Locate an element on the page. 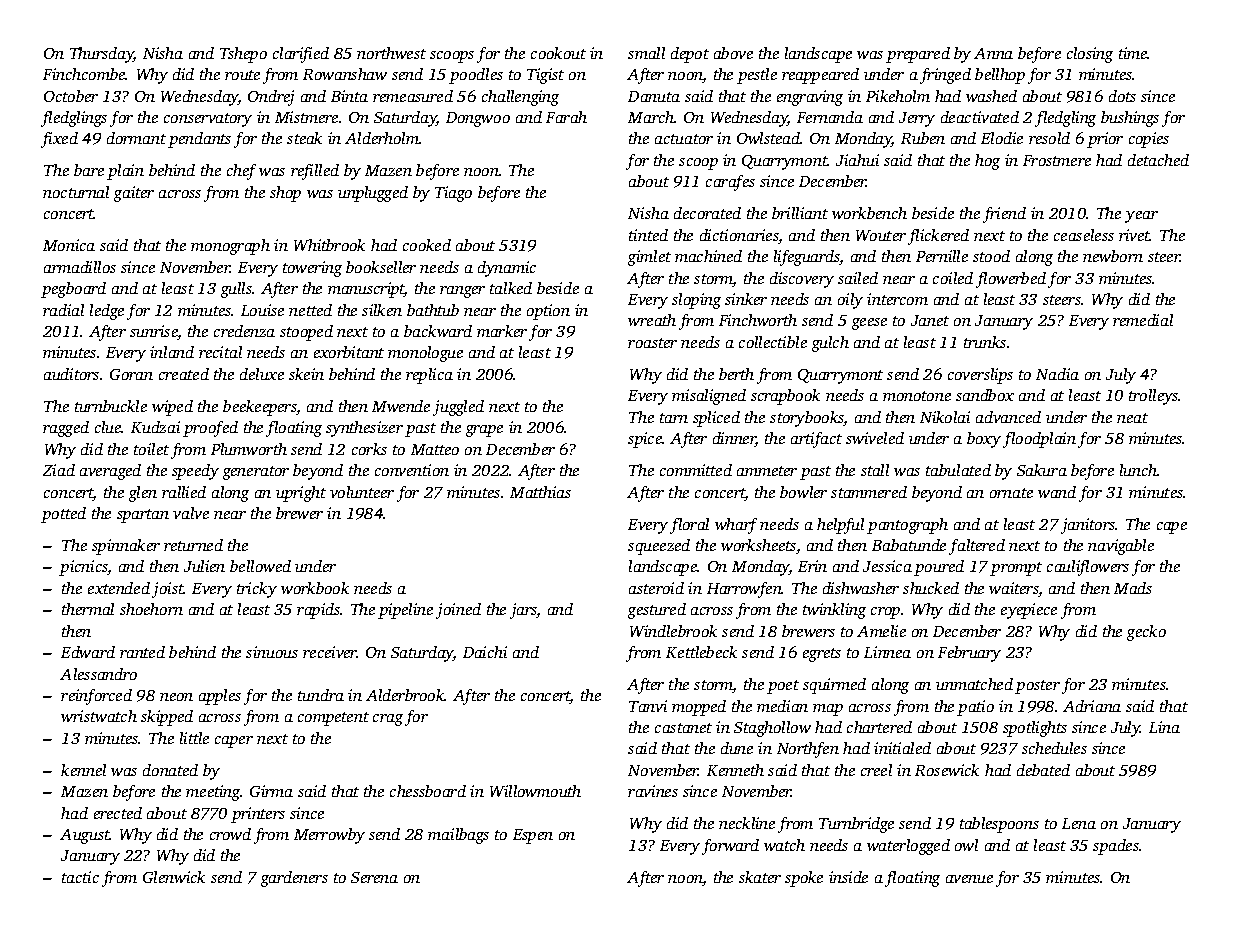 This image has height=952, width=1233. floral is located at coordinates (689, 526).
